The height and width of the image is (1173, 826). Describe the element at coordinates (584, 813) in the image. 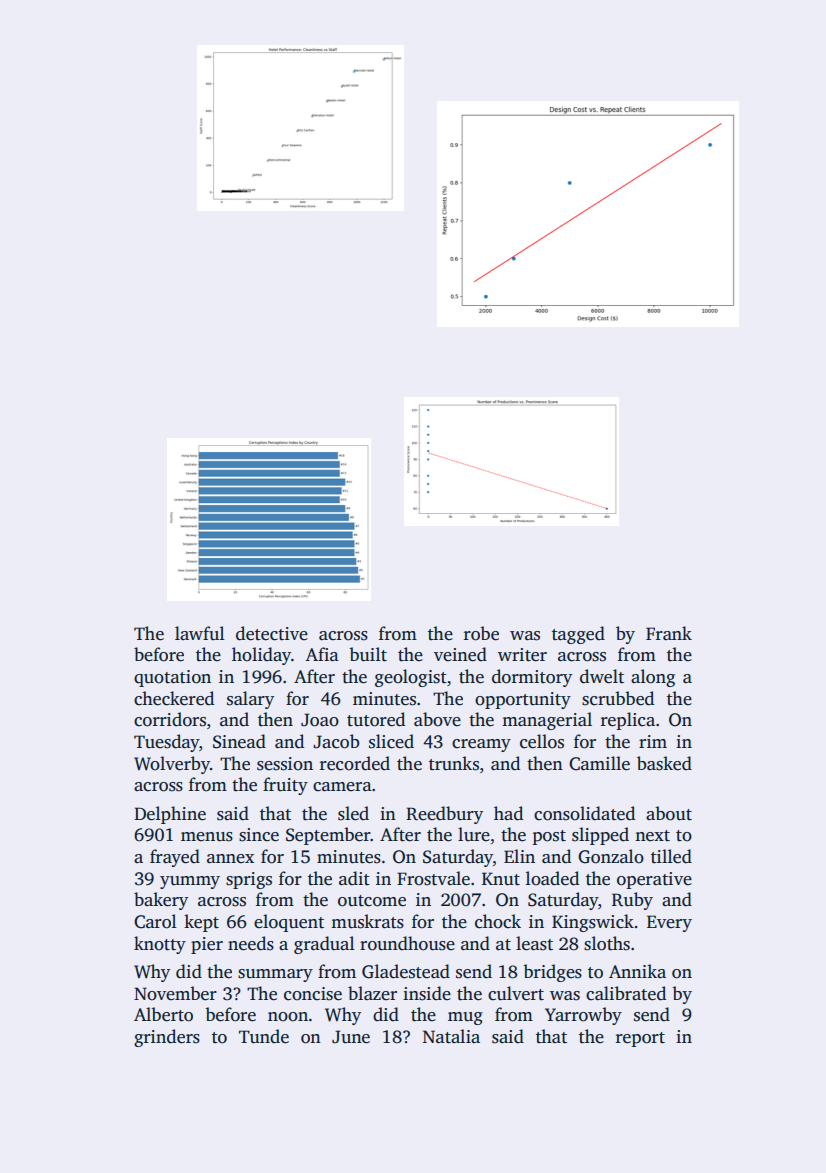

I see `consolidated` at that location.
